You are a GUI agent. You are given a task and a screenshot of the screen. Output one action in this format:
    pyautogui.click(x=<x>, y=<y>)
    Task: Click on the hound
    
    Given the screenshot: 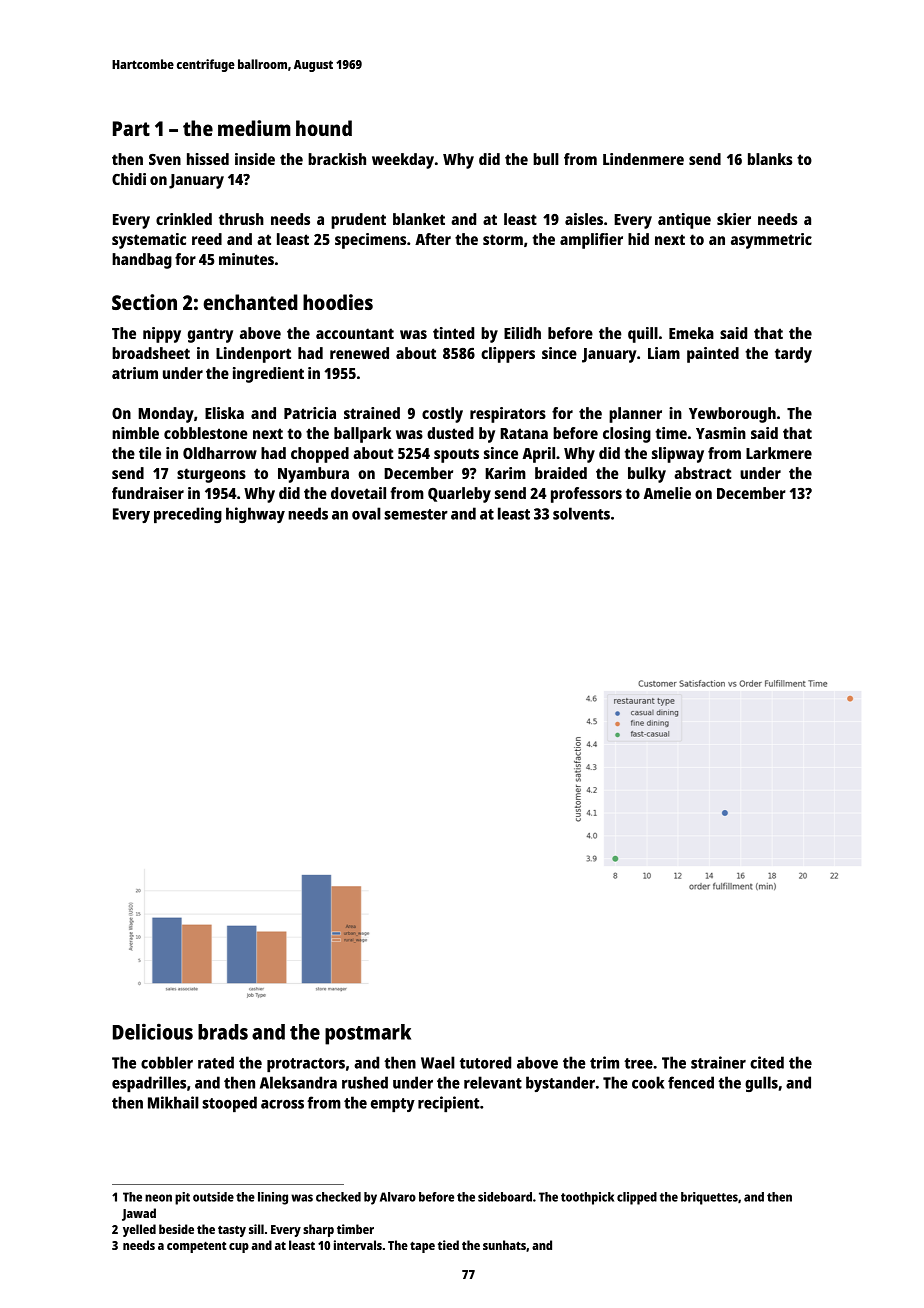 What is the action you would take?
    pyautogui.click(x=324, y=128)
